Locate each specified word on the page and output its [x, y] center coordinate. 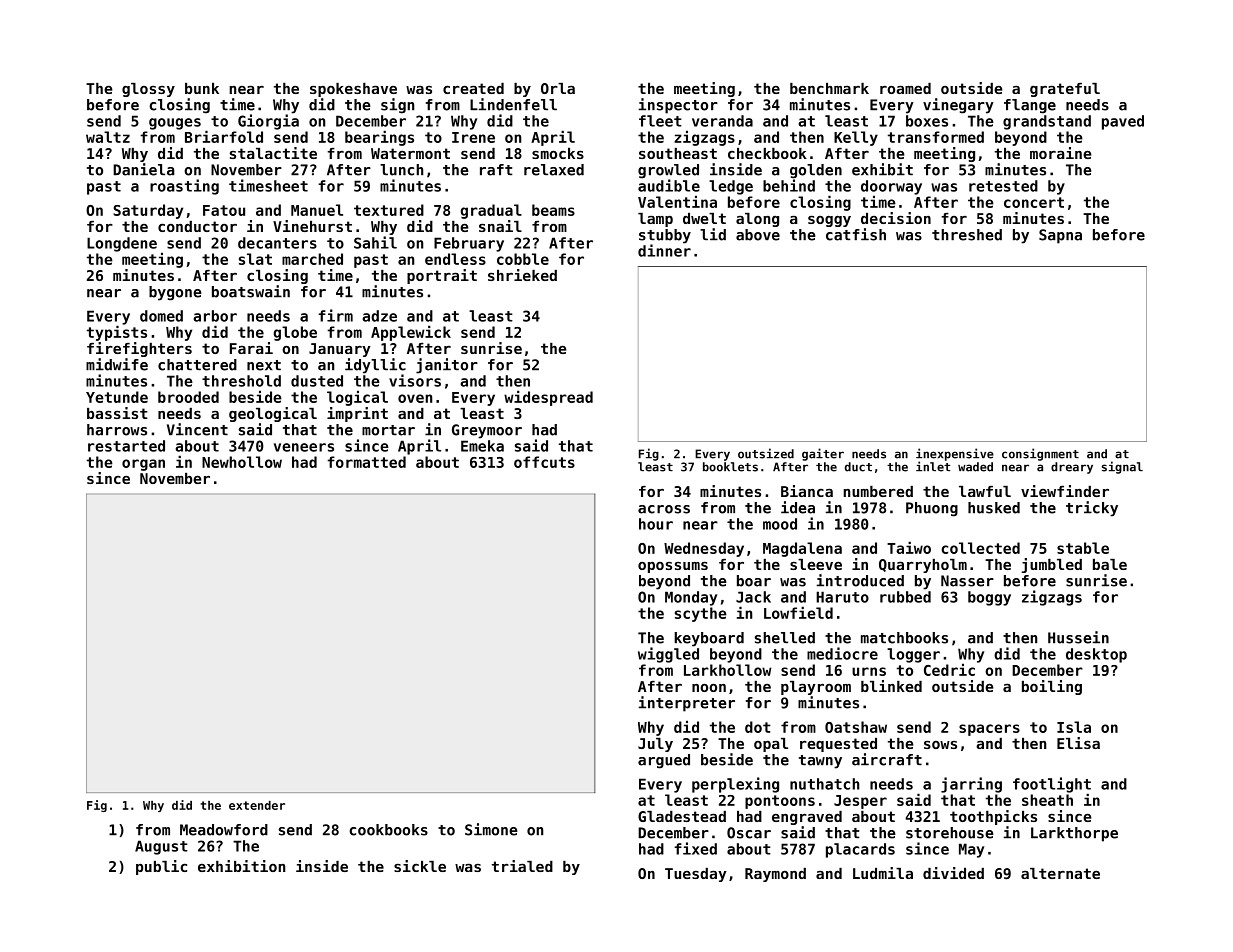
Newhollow [242, 462]
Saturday [148, 211]
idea [798, 507]
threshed [967, 235]
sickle [420, 866]
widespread [548, 398]
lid [713, 234]
